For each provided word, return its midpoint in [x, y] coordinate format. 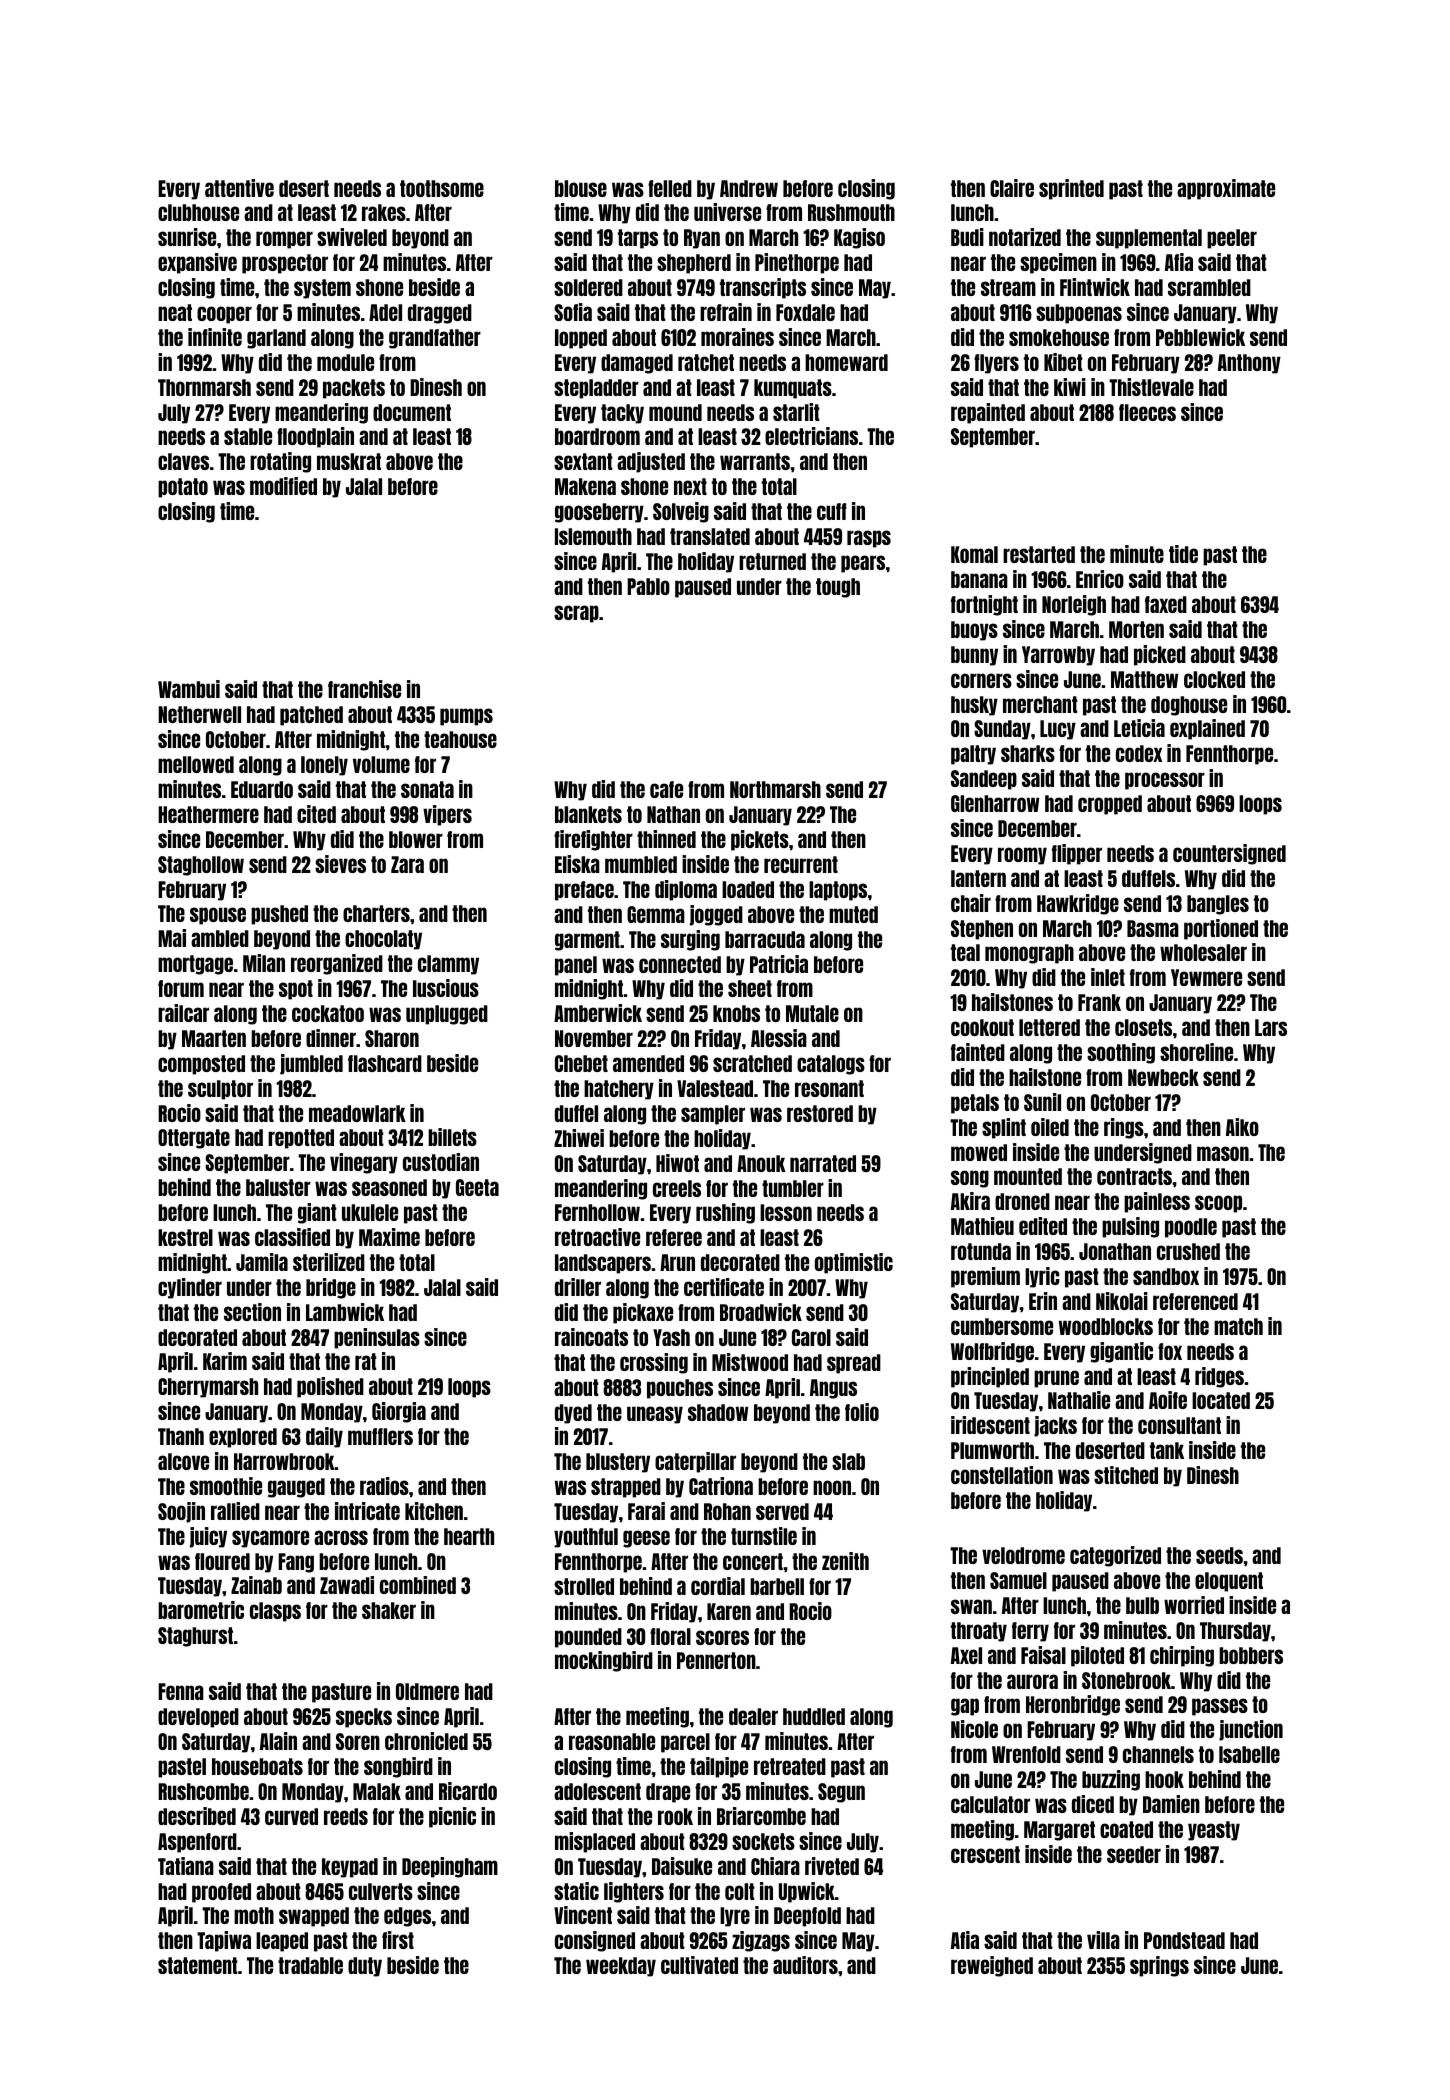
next [690, 486]
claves [183, 461]
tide [1183, 554]
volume [381, 764]
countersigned [1229, 854]
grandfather [435, 339]
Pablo [648, 586]
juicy [208, 1537]
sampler [713, 1115]
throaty [979, 1632]
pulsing [1130, 1227]
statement [198, 1965]
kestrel [185, 1237]
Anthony [1249, 364]
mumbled [641, 864]
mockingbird [604, 1661]
